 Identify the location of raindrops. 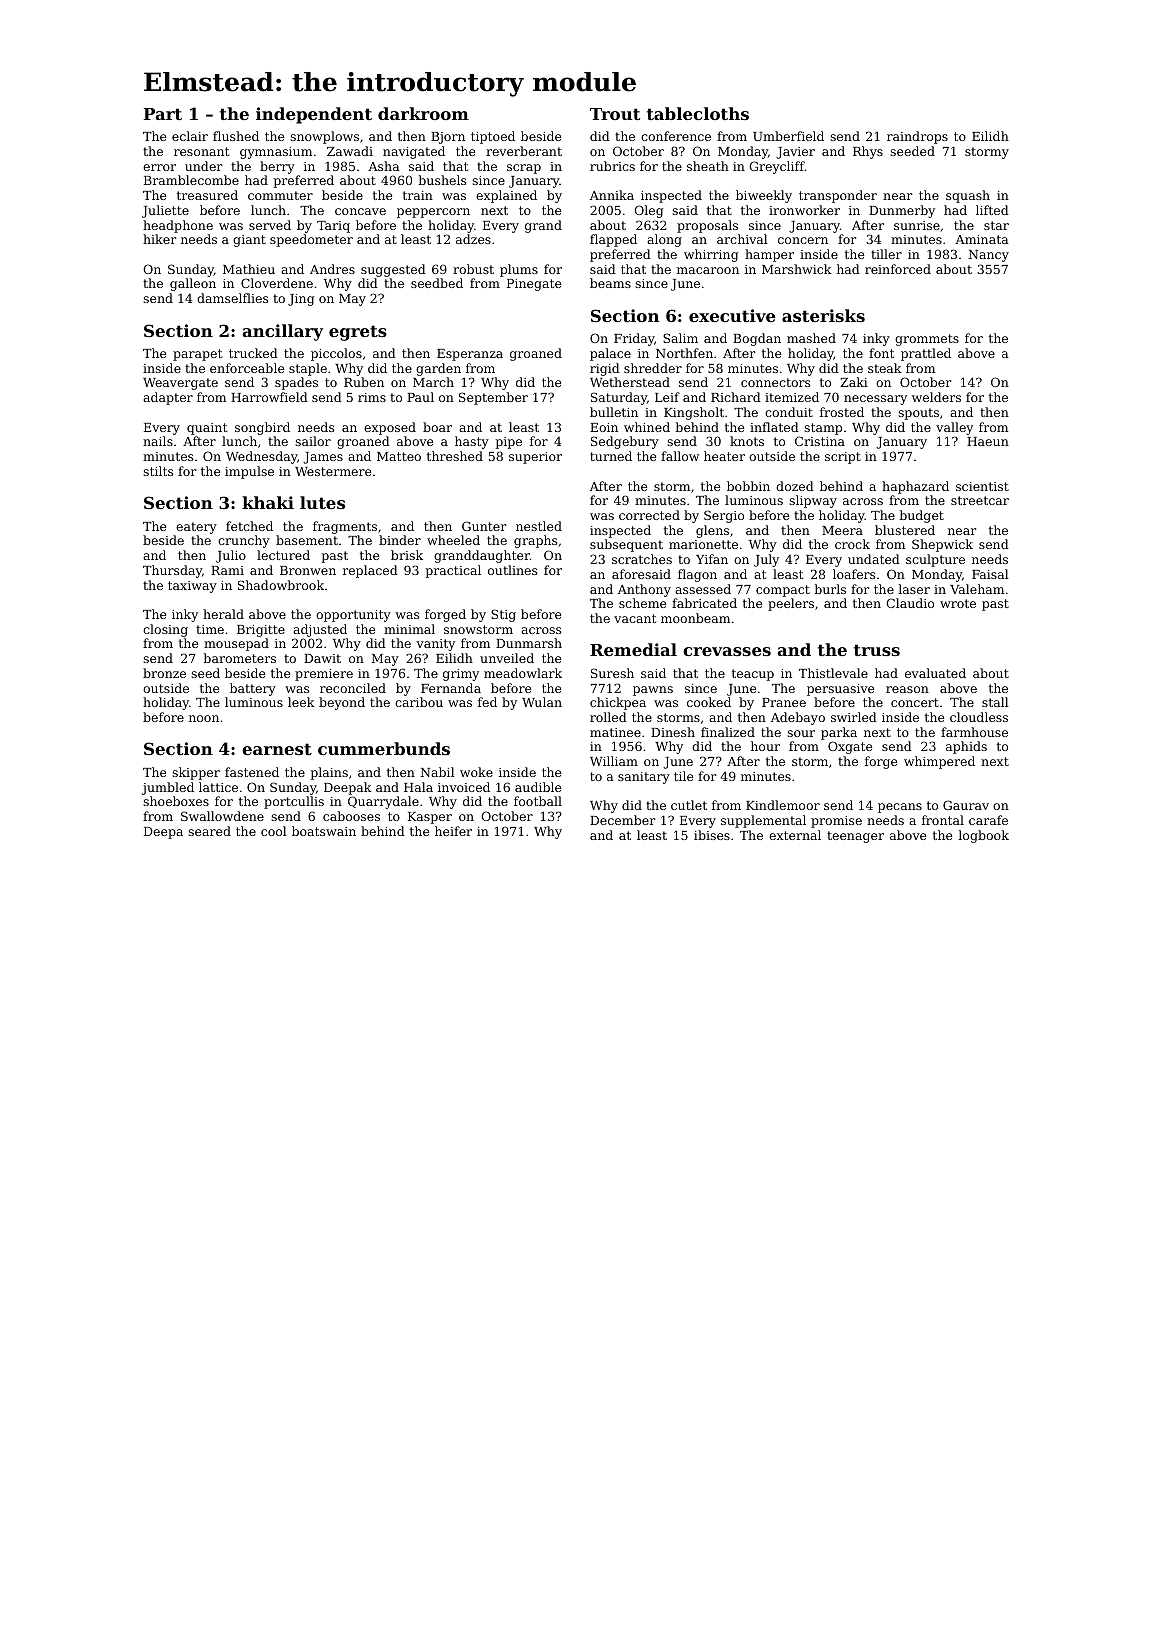
(917, 137).
